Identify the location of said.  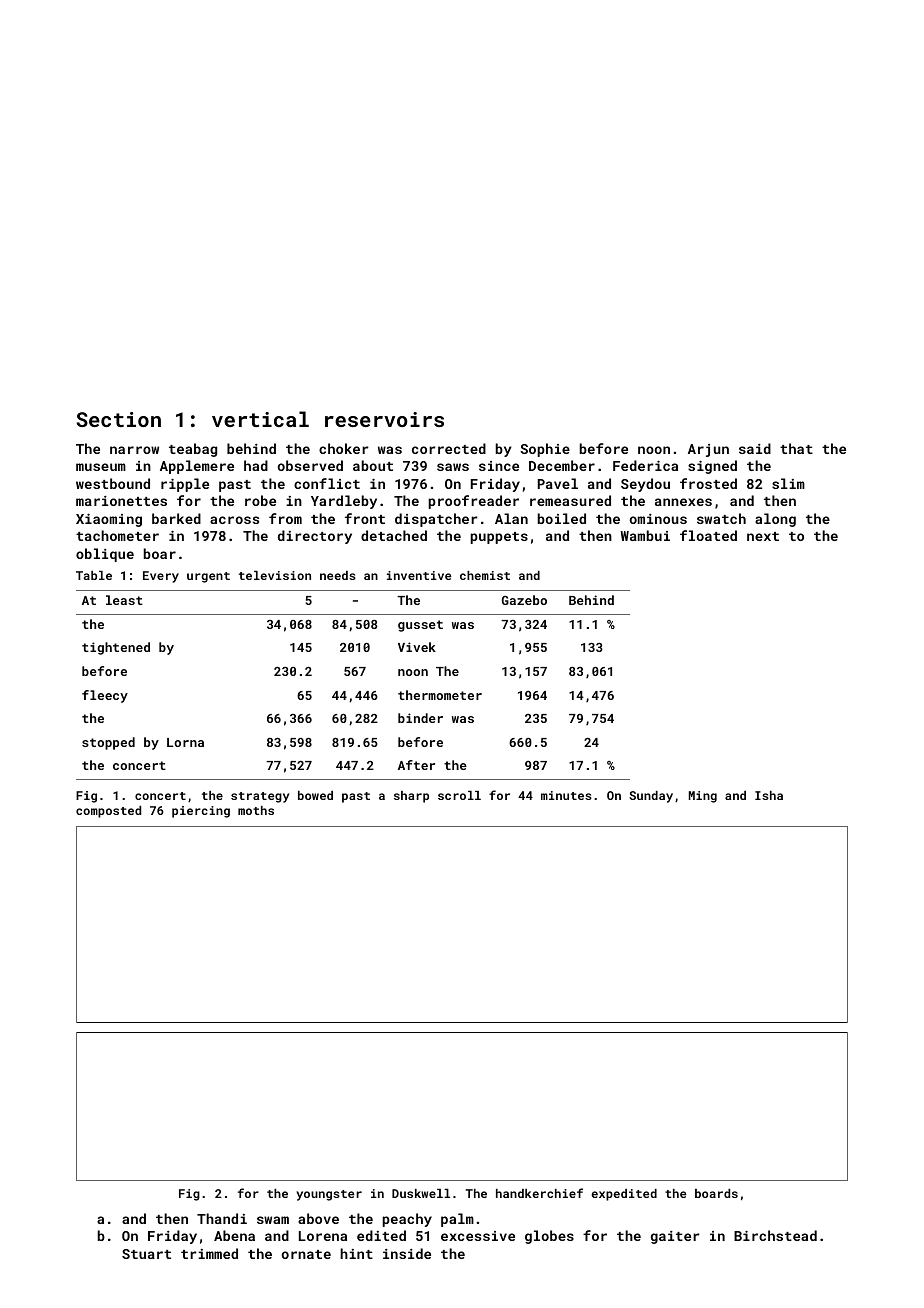
(755, 448).
